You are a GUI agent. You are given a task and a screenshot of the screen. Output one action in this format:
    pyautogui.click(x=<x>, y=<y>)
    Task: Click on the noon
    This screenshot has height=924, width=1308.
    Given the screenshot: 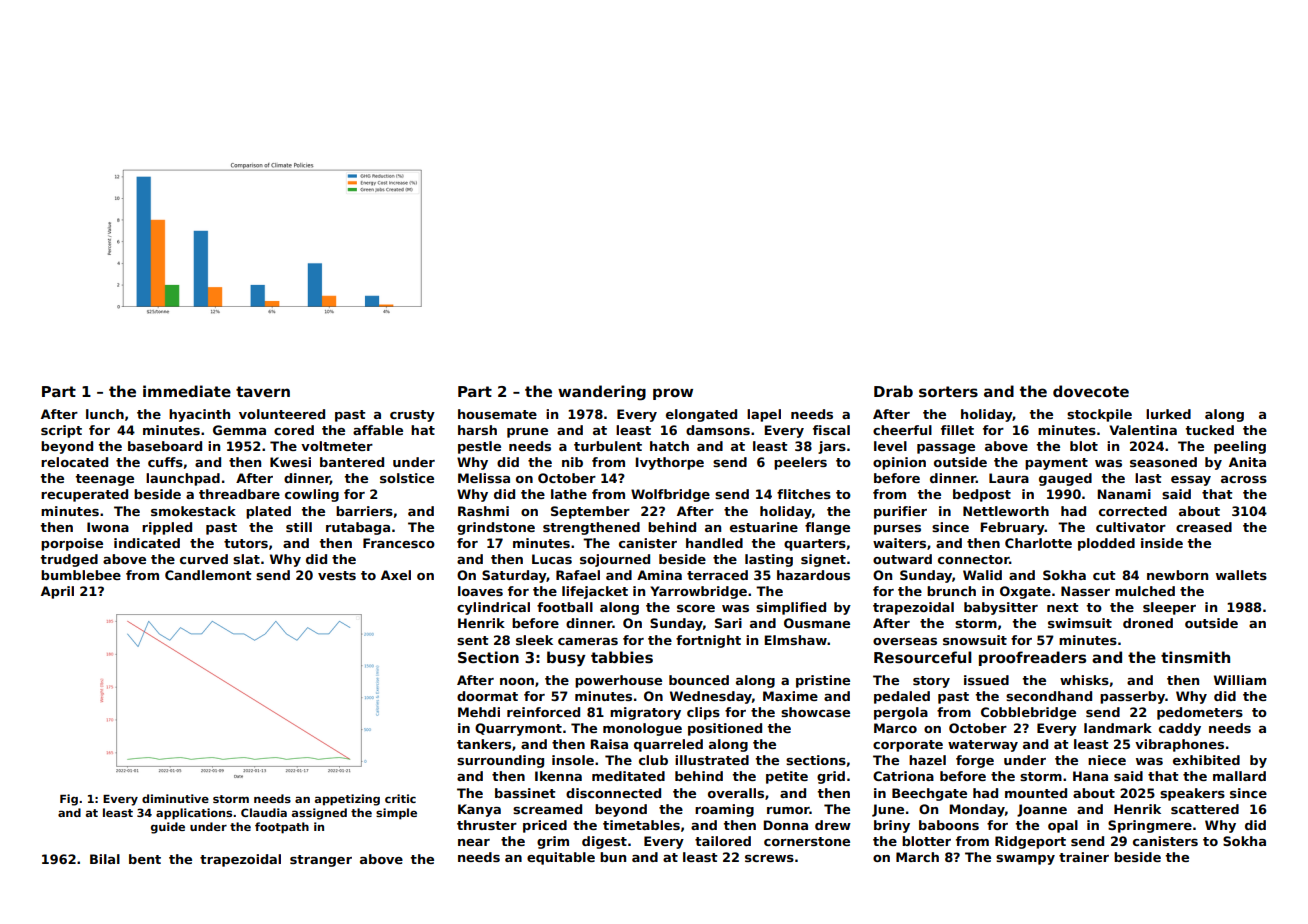 What is the action you would take?
    pyautogui.click(x=517, y=681)
